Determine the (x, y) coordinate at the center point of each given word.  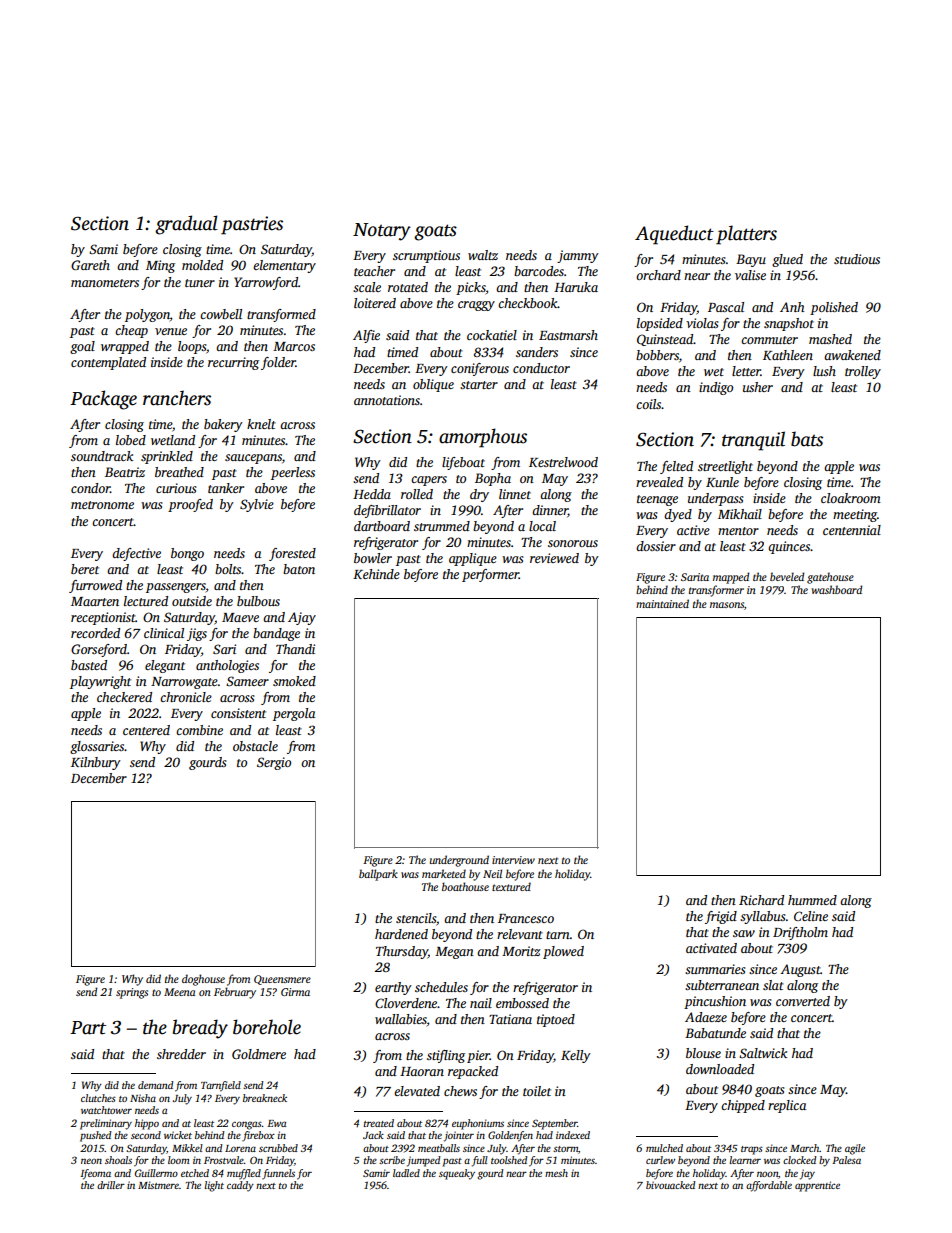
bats (807, 439)
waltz (483, 255)
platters (746, 235)
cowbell (221, 314)
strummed (442, 526)
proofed (190, 505)
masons (727, 605)
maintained (662, 603)
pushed (96, 1136)
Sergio (274, 763)
